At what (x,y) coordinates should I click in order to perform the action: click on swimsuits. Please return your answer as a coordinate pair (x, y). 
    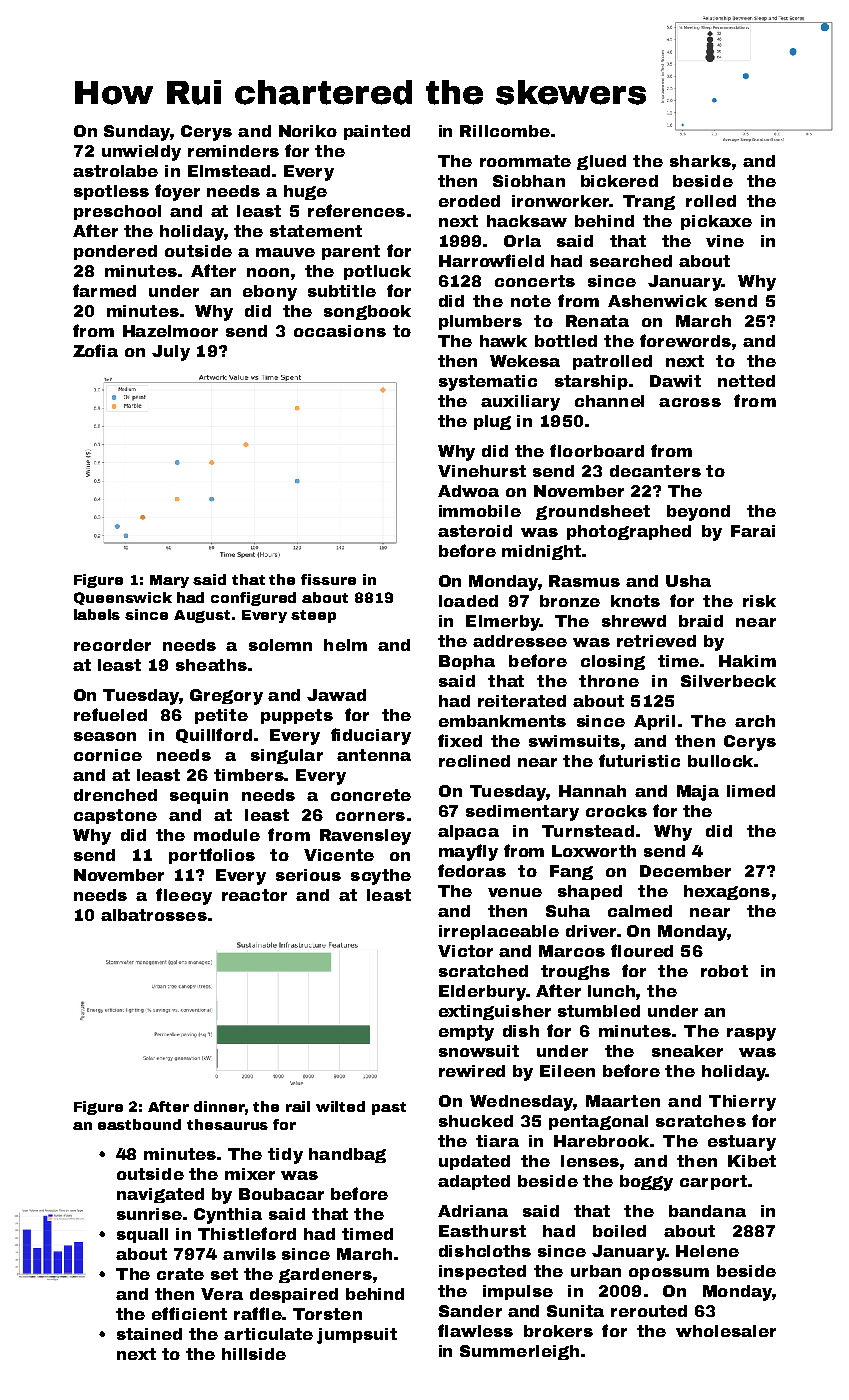
    Looking at the image, I should click on (574, 741).
